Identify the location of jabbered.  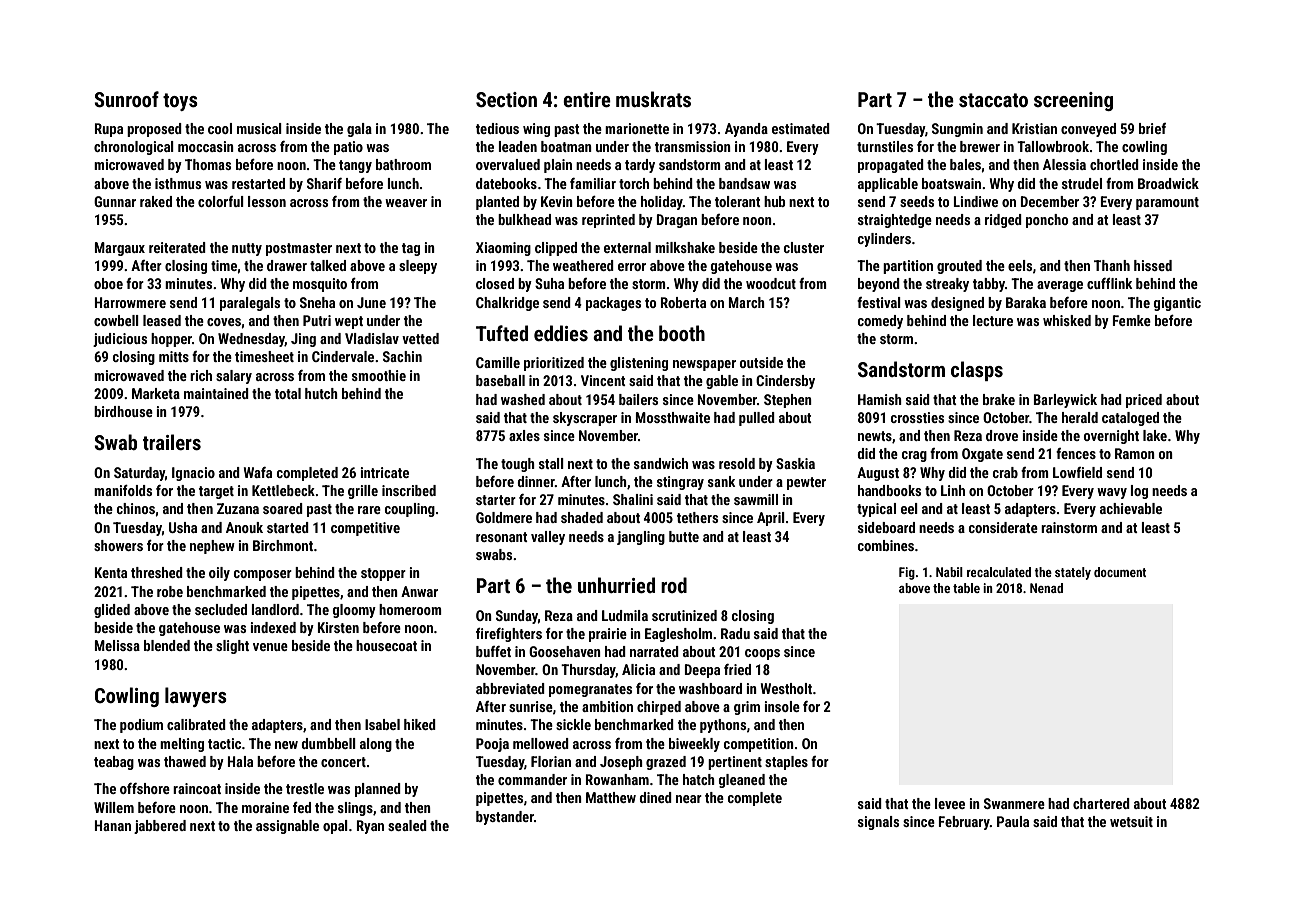
(160, 827).
